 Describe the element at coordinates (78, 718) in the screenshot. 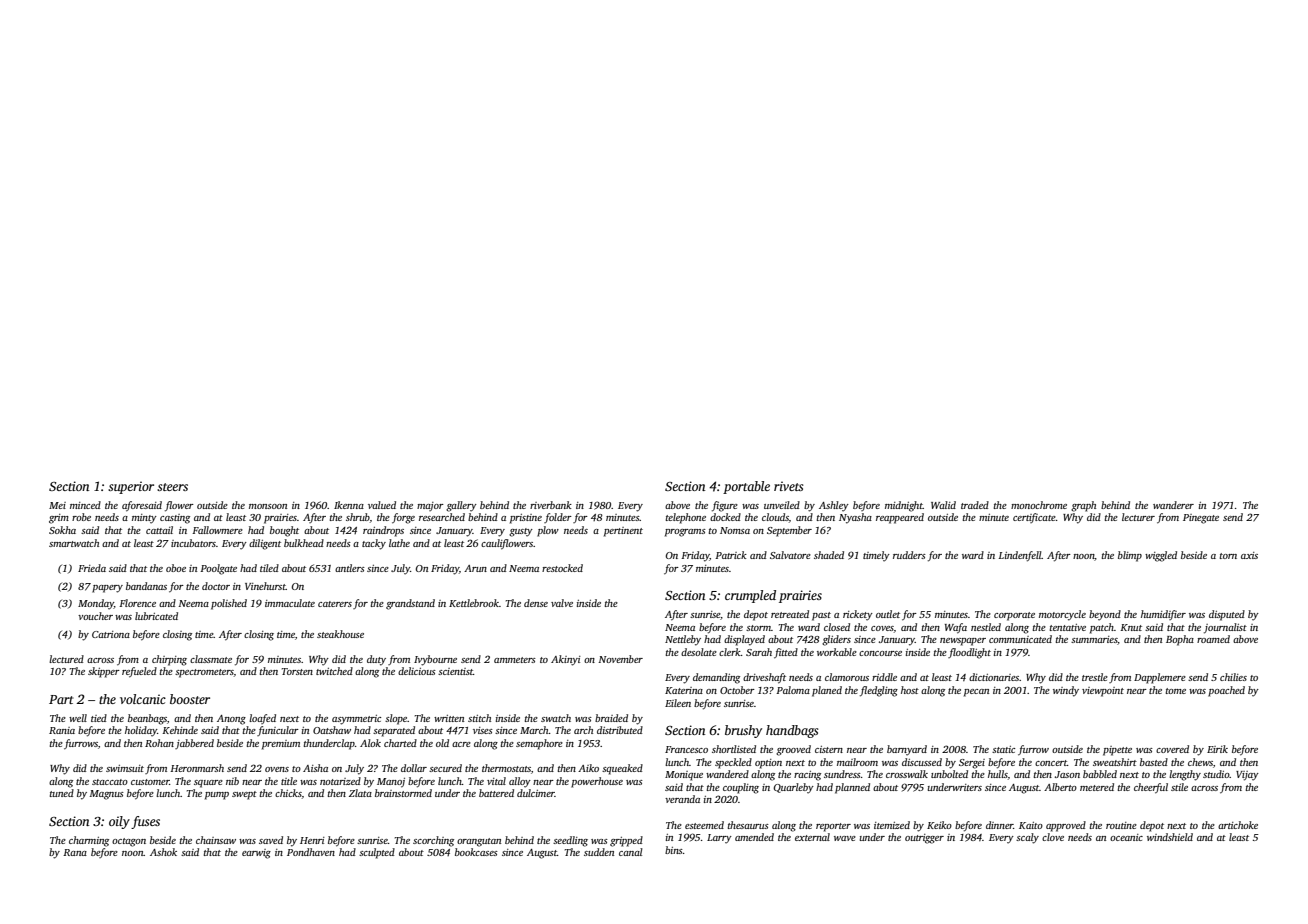

I see `well` at that location.
